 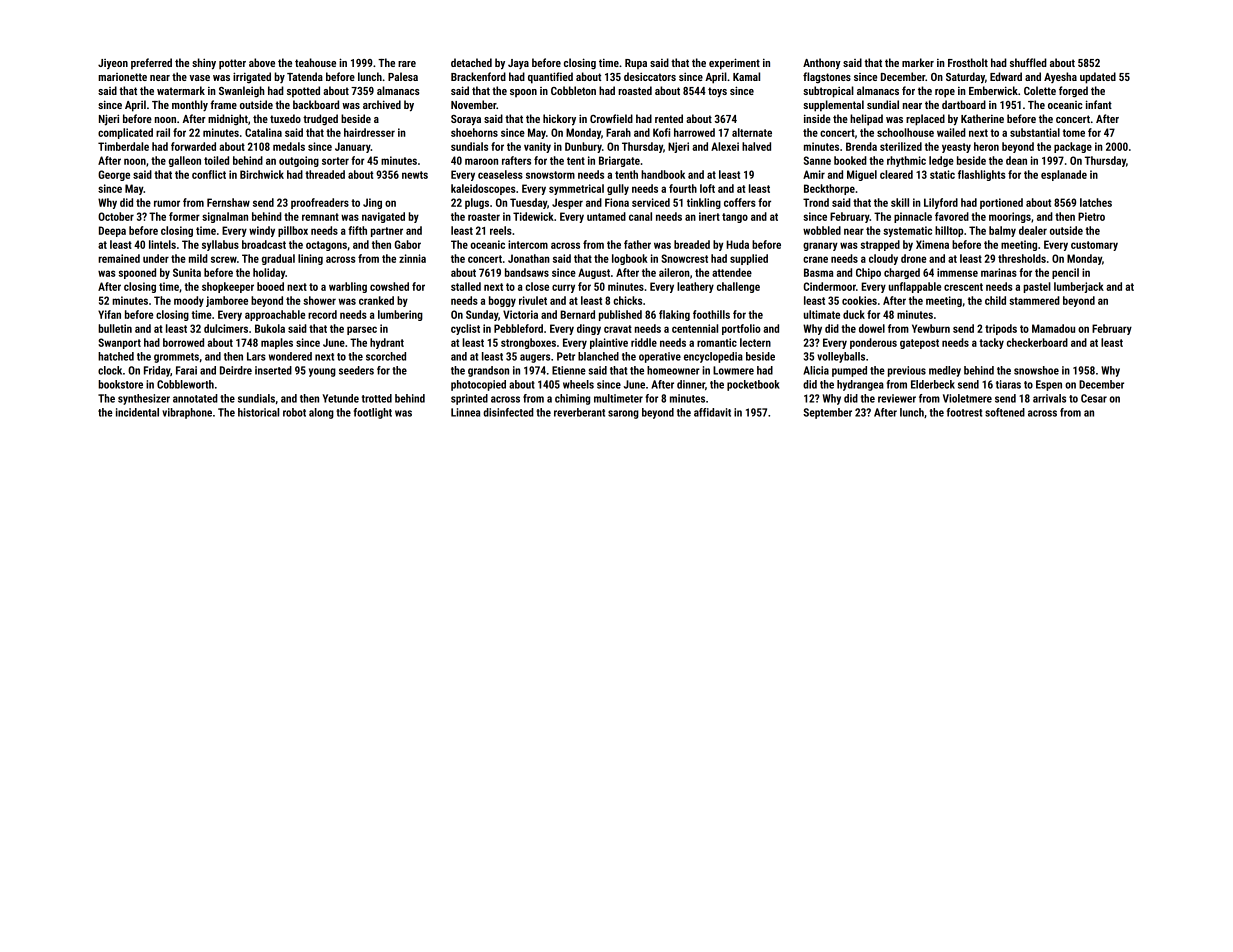 What do you see at coordinates (372, 203) in the image?
I see `Jing` at bounding box center [372, 203].
